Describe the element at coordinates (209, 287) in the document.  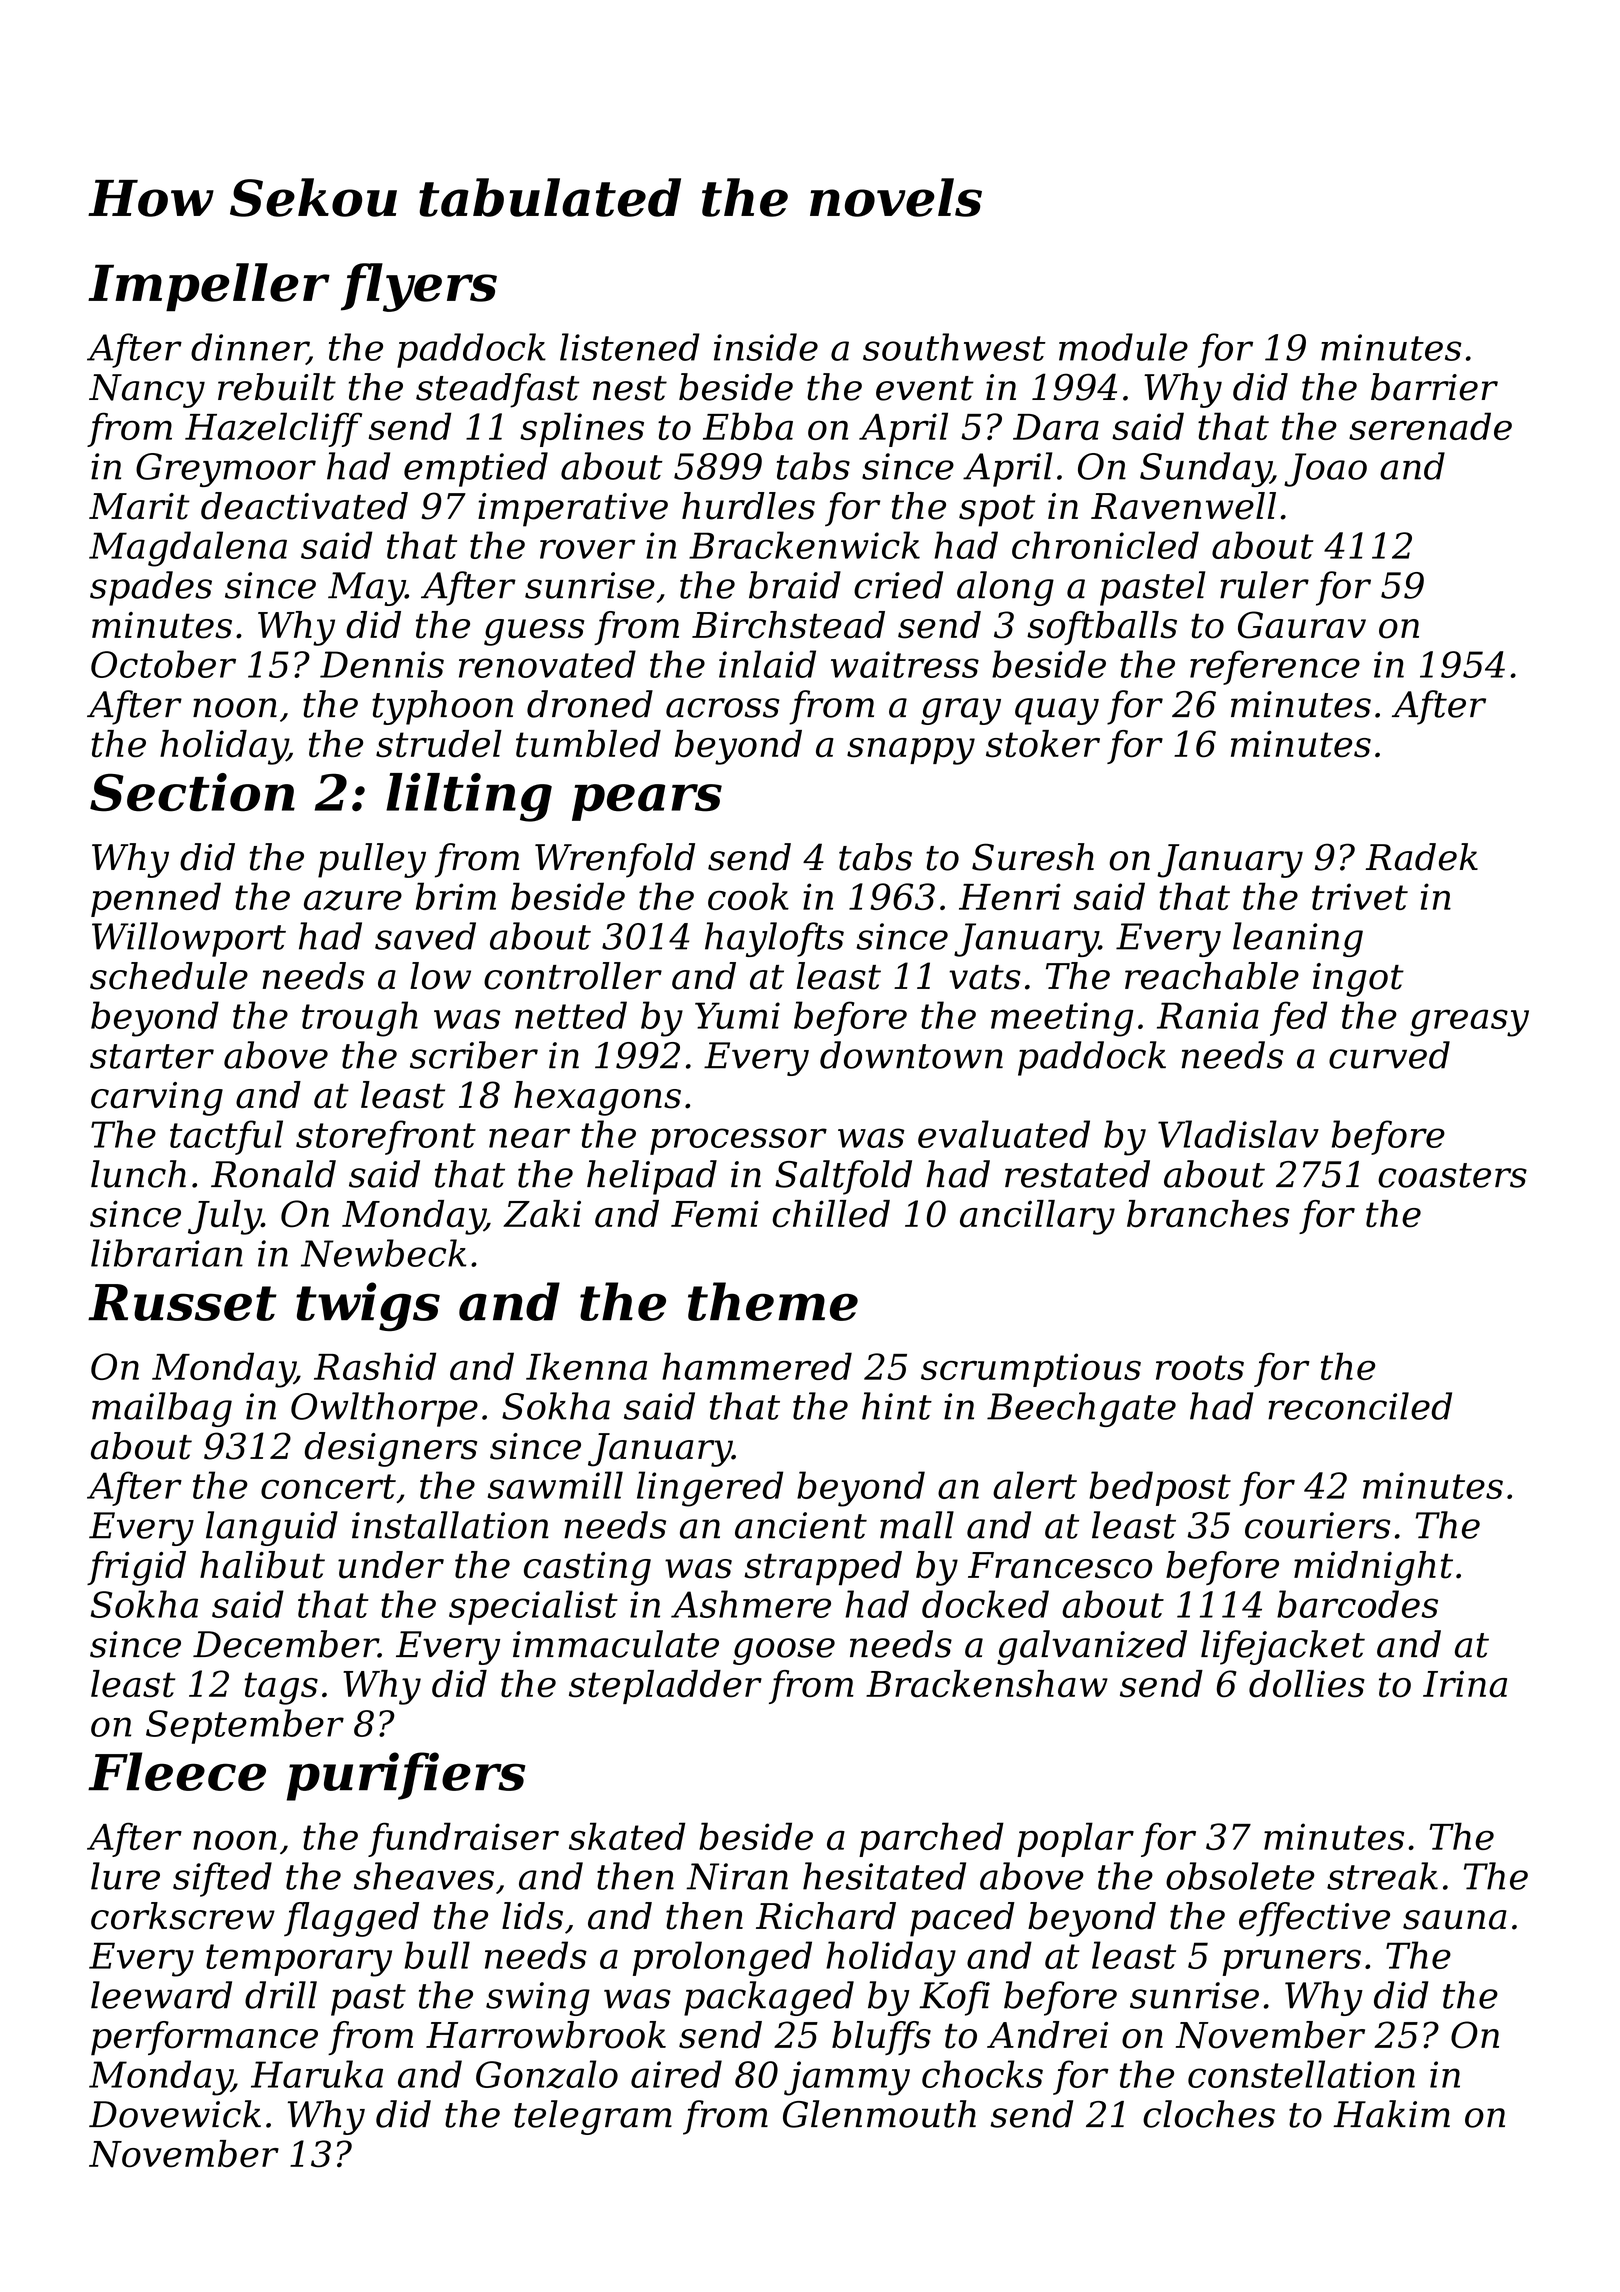
I see `Impeller` at that location.
